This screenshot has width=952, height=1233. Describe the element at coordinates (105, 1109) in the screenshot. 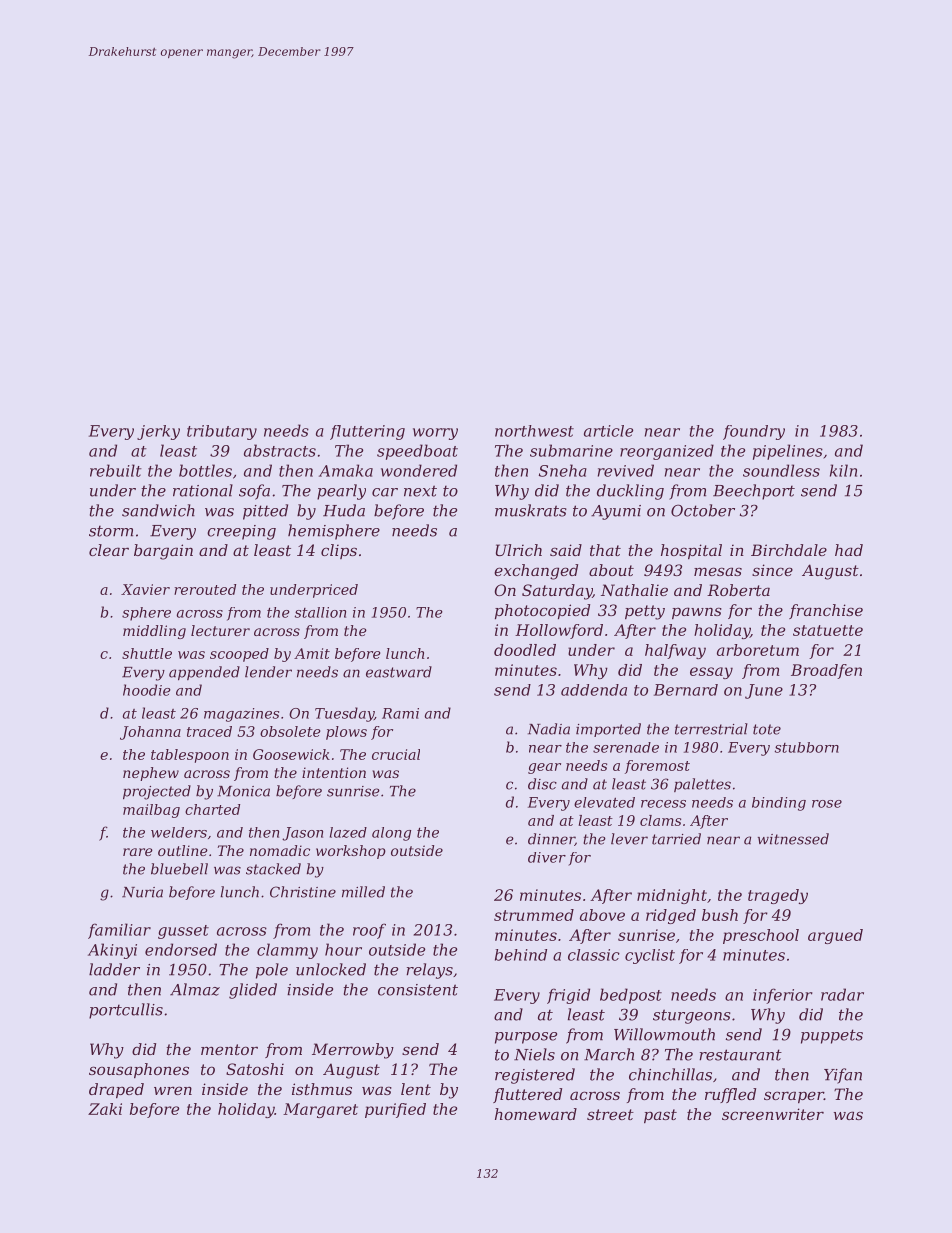

I see `Zaki` at that location.
